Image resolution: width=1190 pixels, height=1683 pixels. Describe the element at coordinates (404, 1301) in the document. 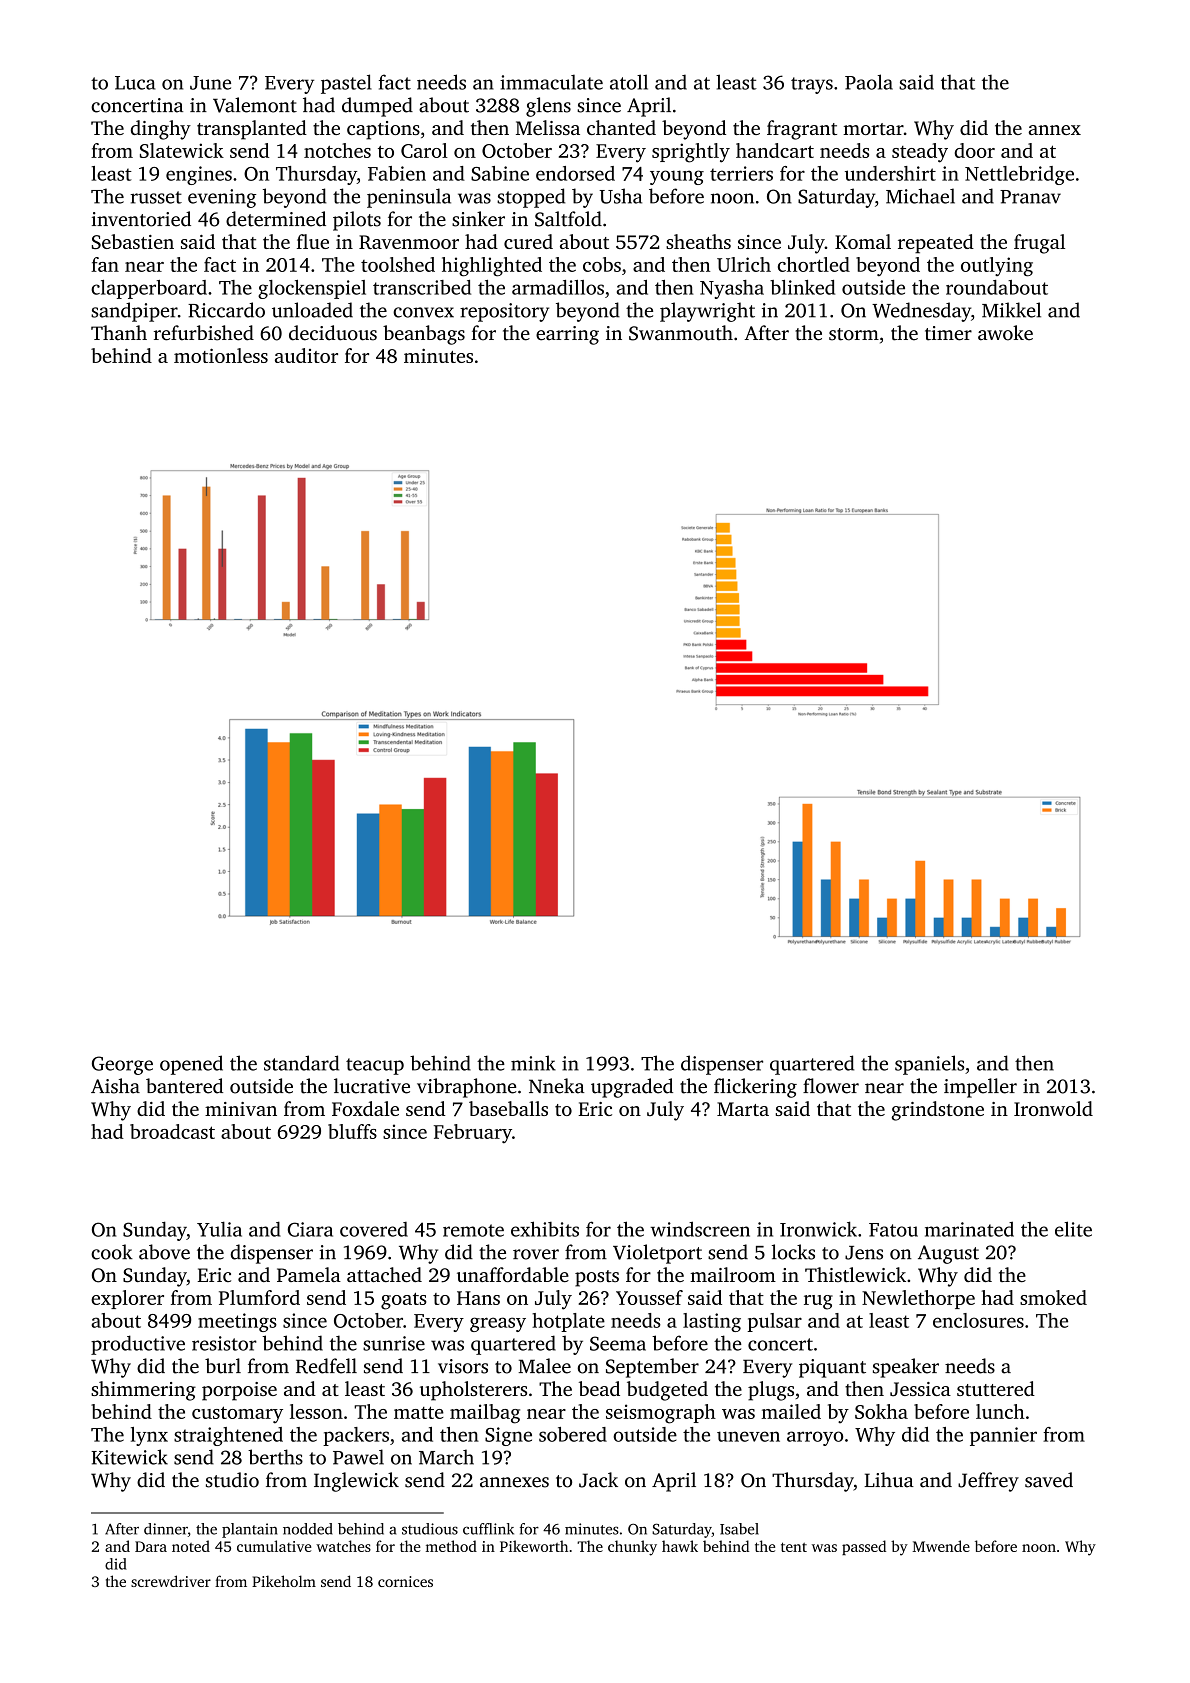

I see `goats` at that location.
